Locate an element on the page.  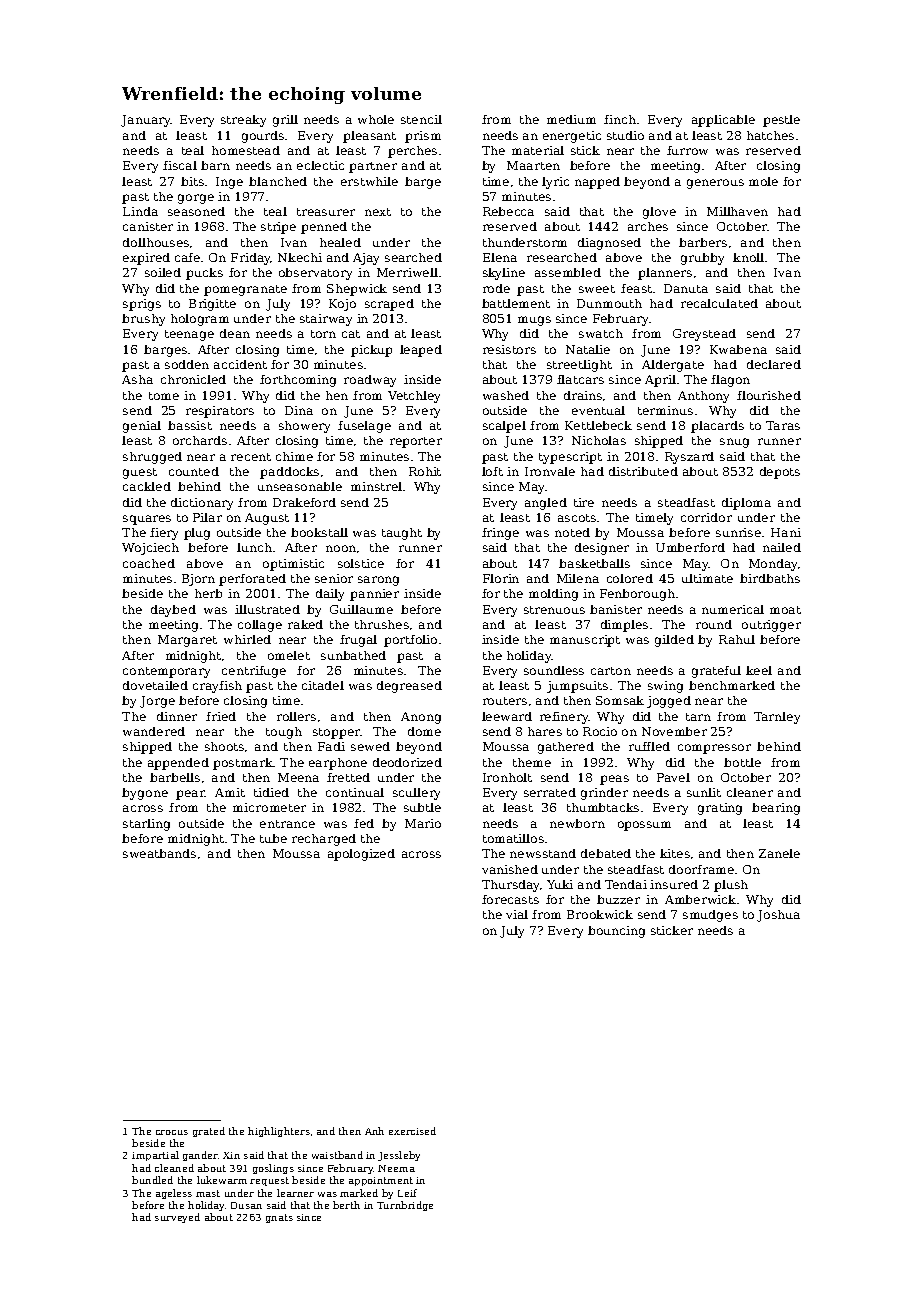
finch is located at coordinates (620, 119).
